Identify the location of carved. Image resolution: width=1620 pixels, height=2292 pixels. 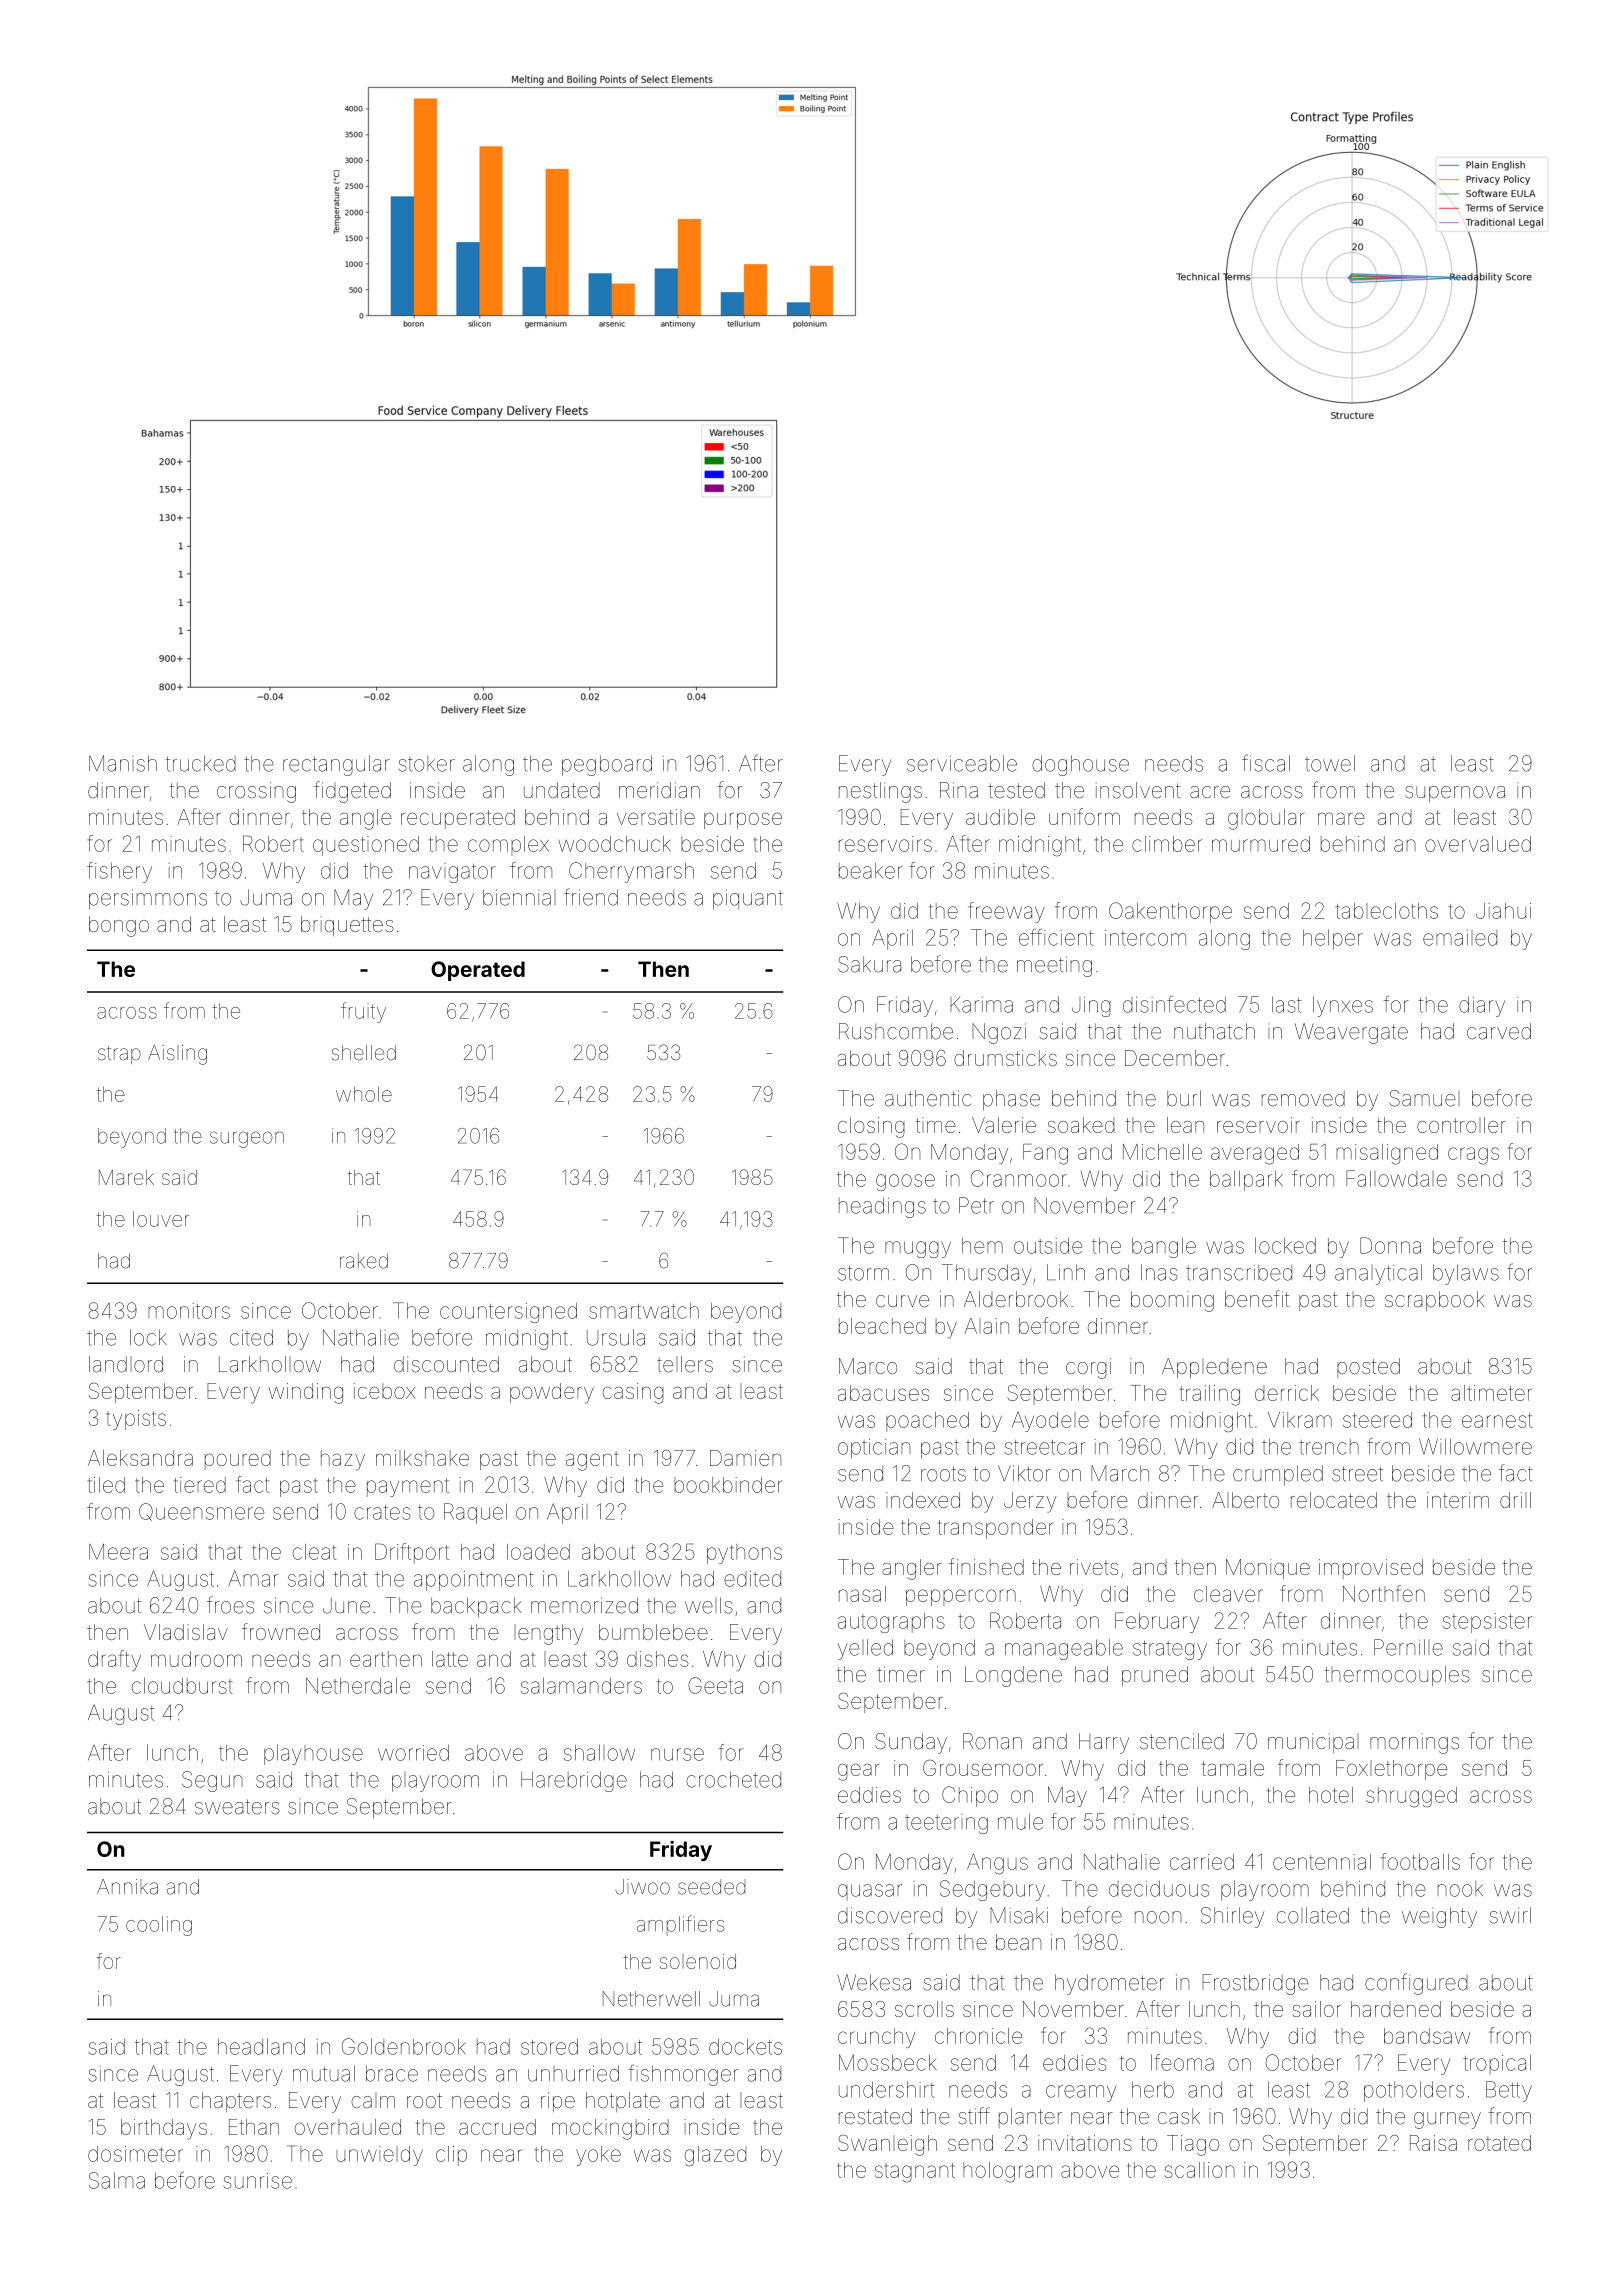
(1499, 1031).
